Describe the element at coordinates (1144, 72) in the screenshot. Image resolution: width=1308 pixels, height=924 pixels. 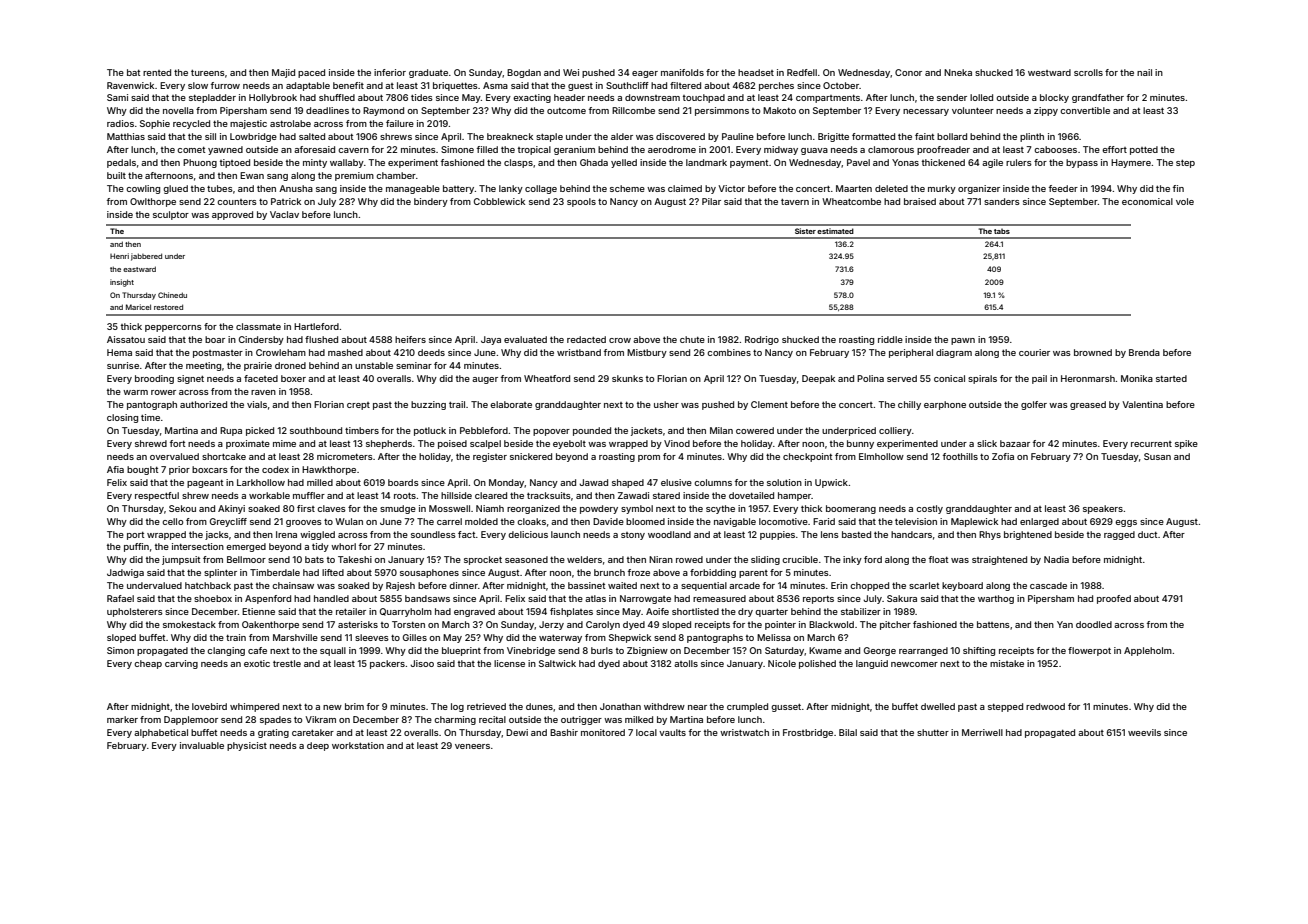
I see `nail` at that location.
